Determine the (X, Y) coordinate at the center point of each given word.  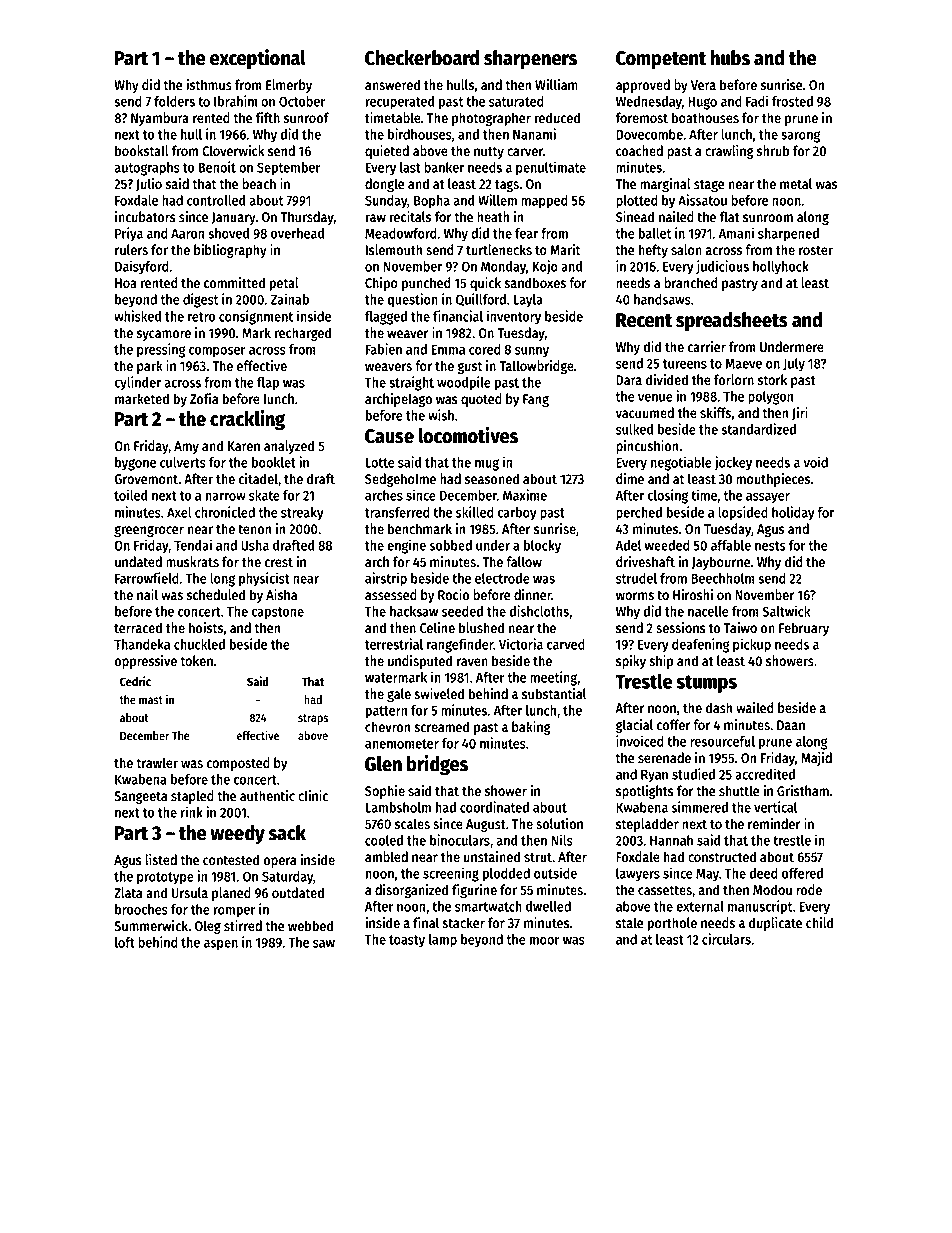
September (289, 169)
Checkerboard (422, 58)
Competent (661, 60)
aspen (221, 945)
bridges (437, 765)
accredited (765, 774)
